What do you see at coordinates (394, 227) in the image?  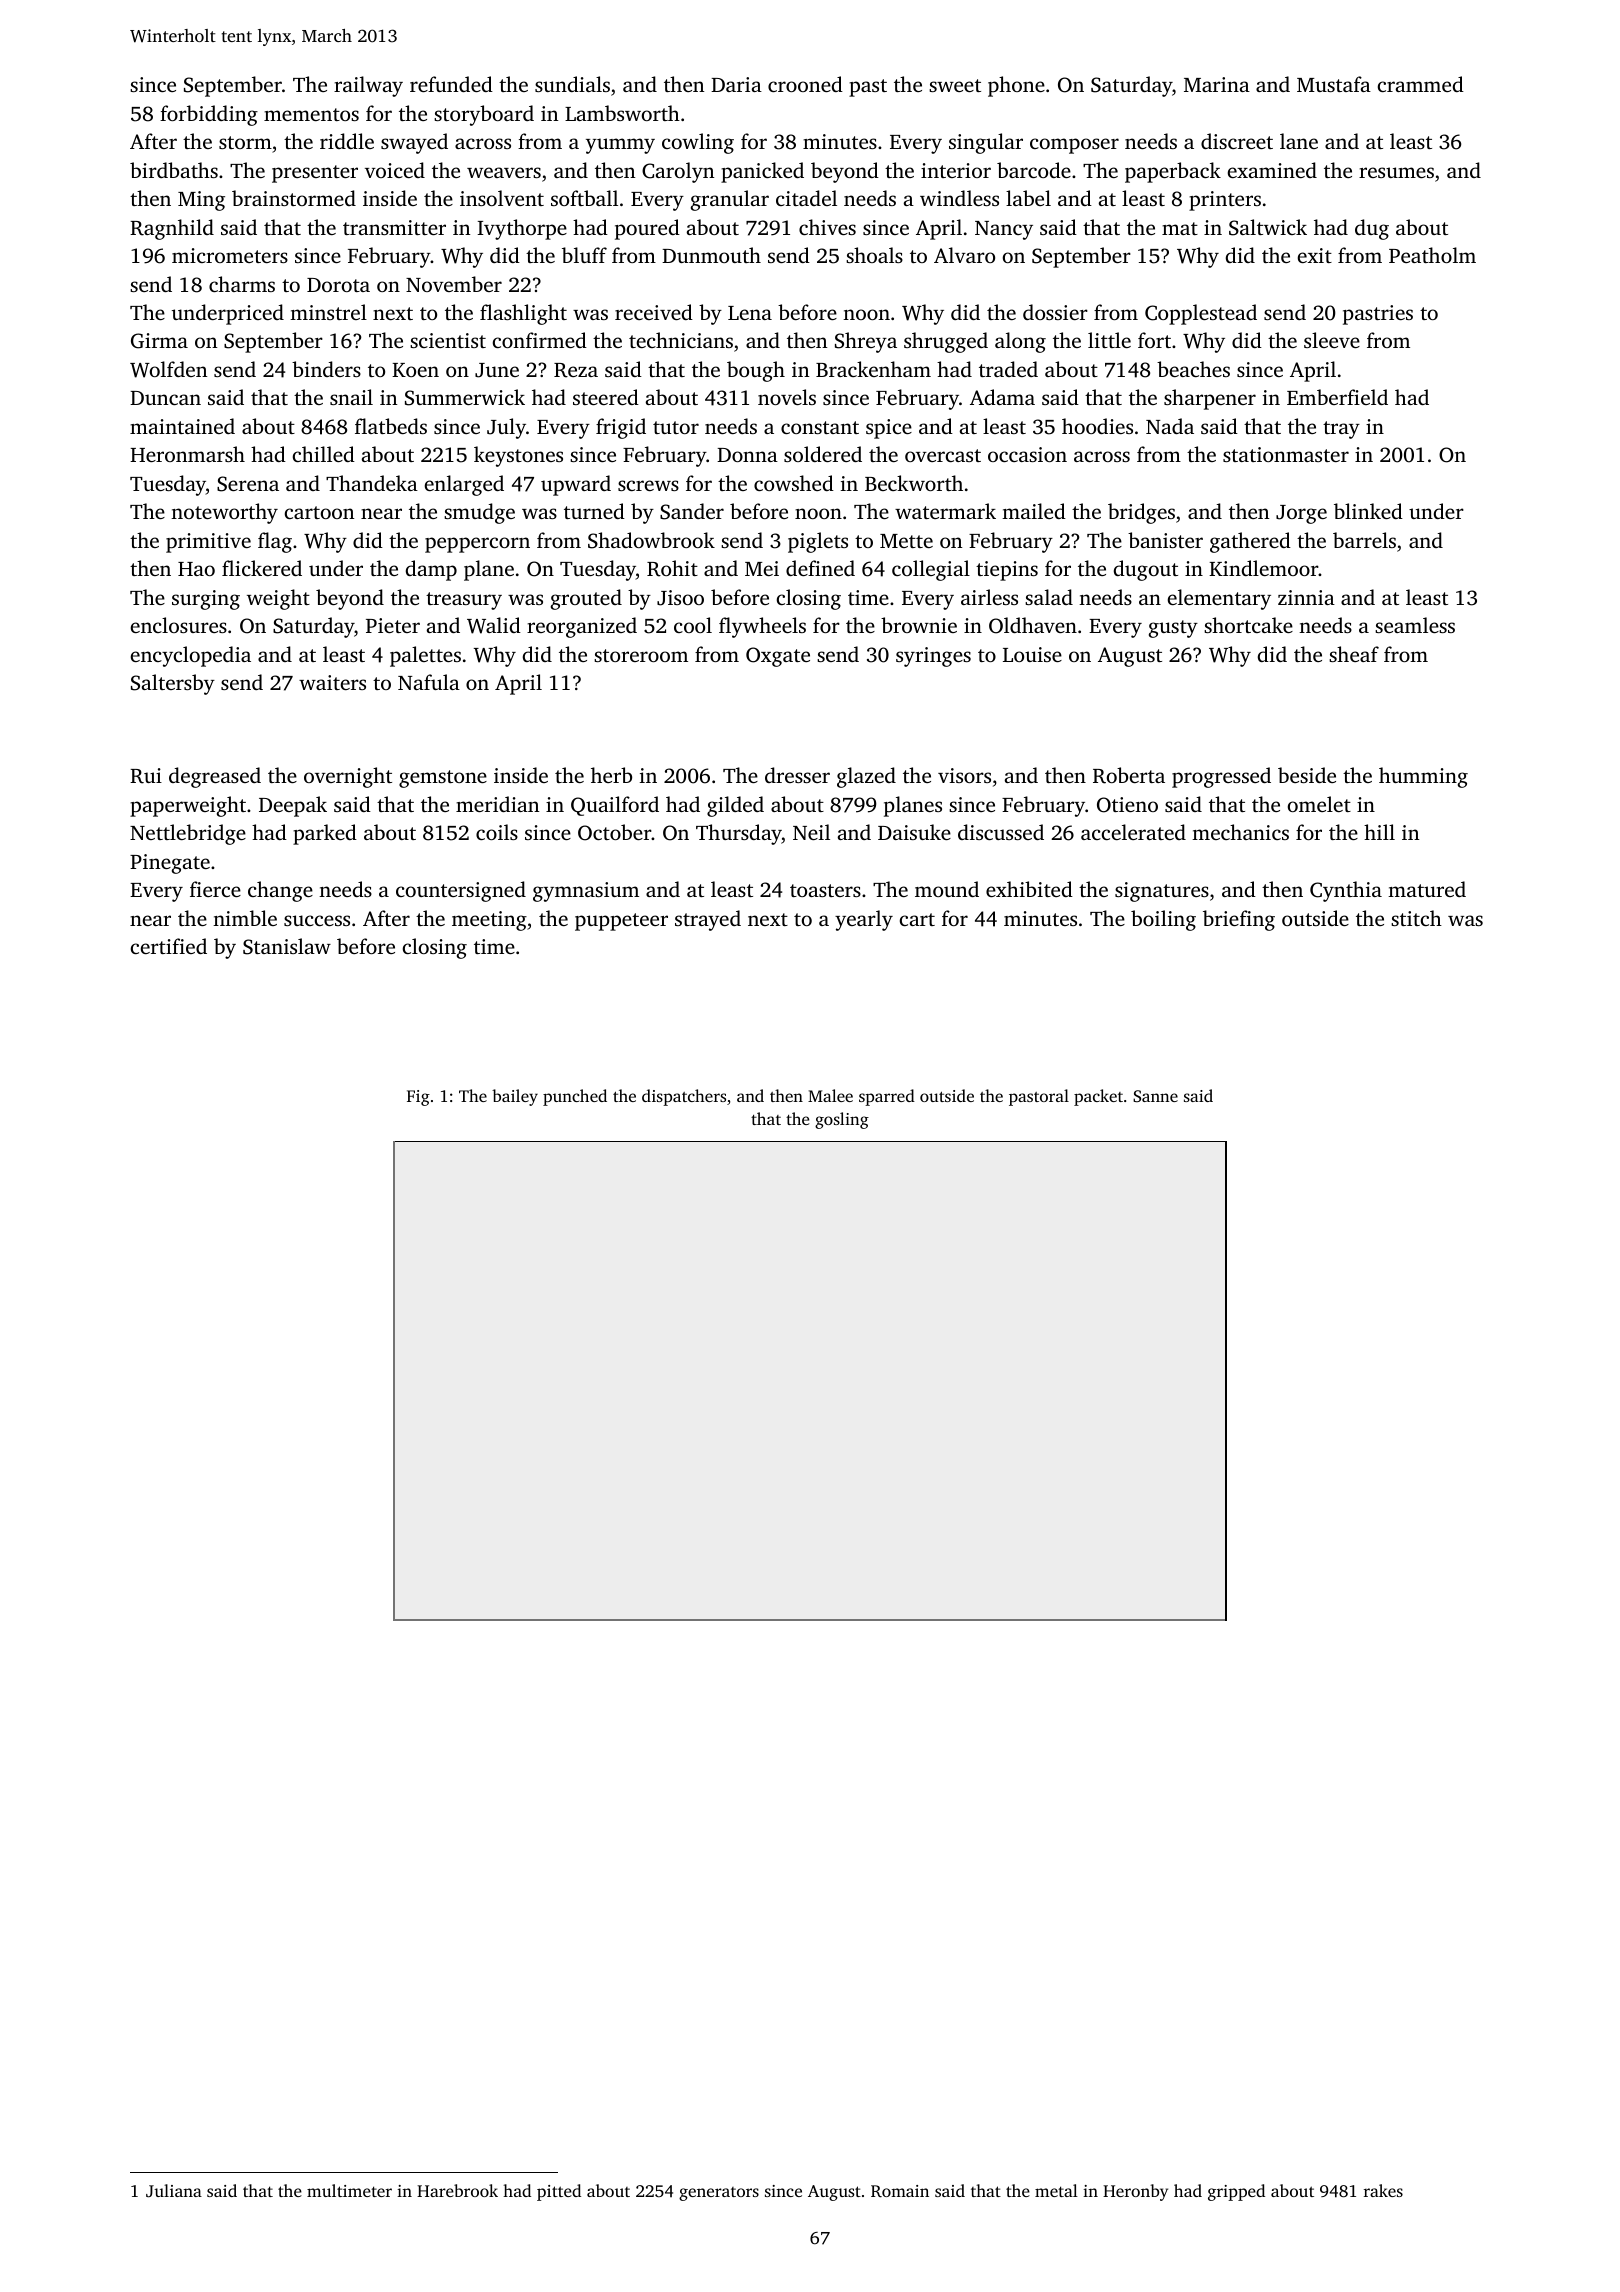 I see `transmitter` at bounding box center [394, 227].
